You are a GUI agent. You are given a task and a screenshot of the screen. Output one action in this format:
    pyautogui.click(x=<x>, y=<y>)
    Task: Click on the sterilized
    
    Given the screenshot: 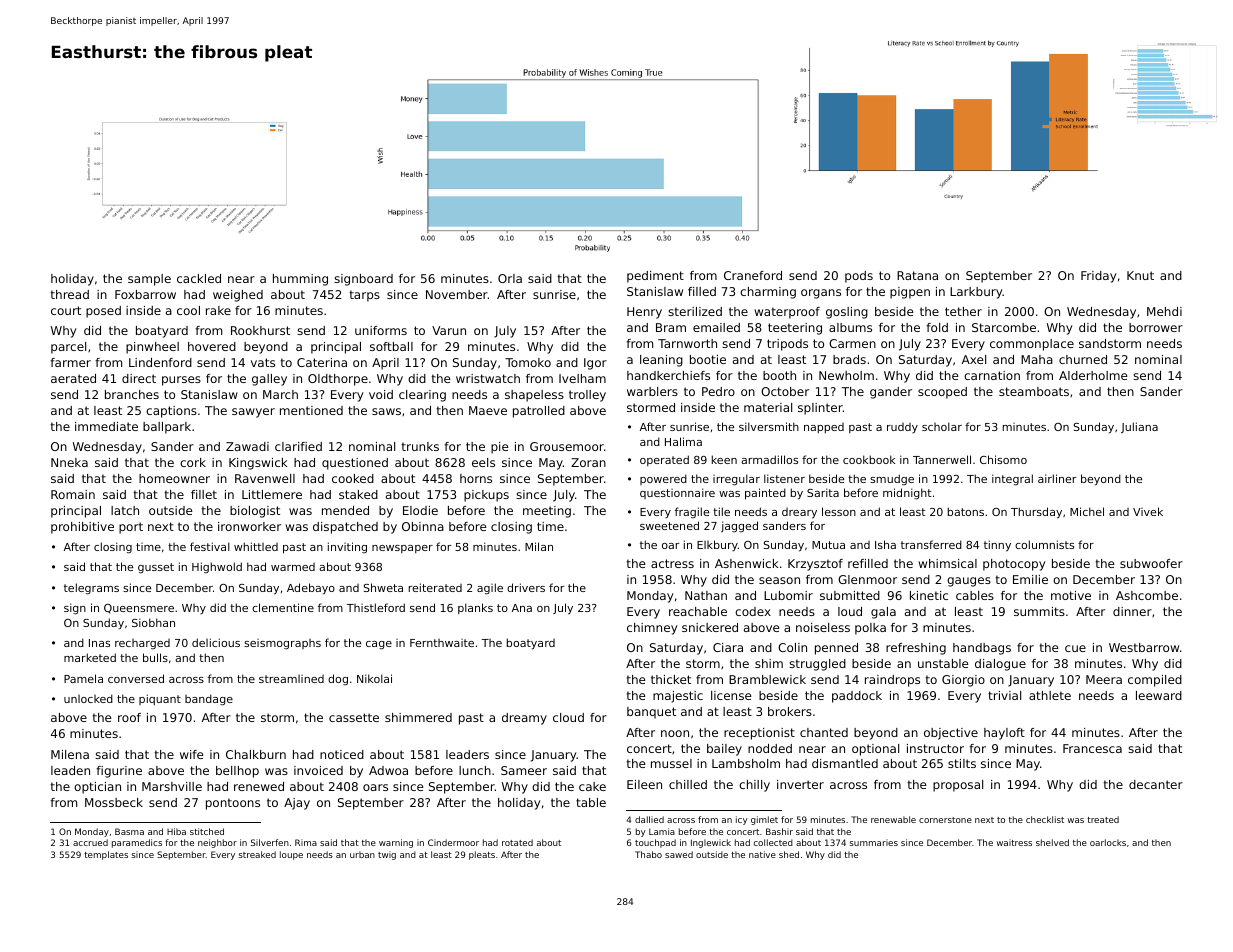 What is the action you would take?
    pyautogui.click(x=695, y=311)
